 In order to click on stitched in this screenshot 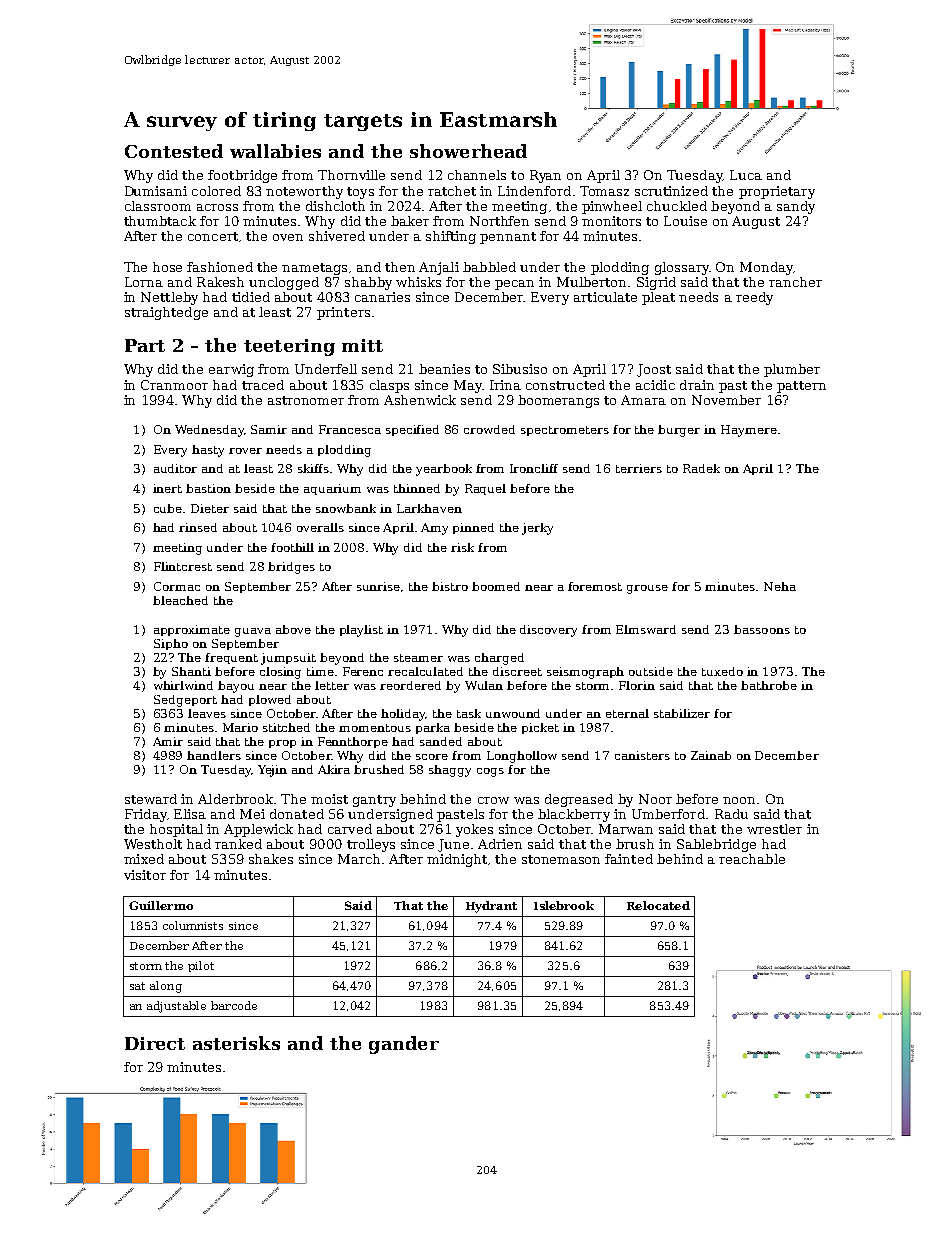, I will do `click(286, 727)`.
